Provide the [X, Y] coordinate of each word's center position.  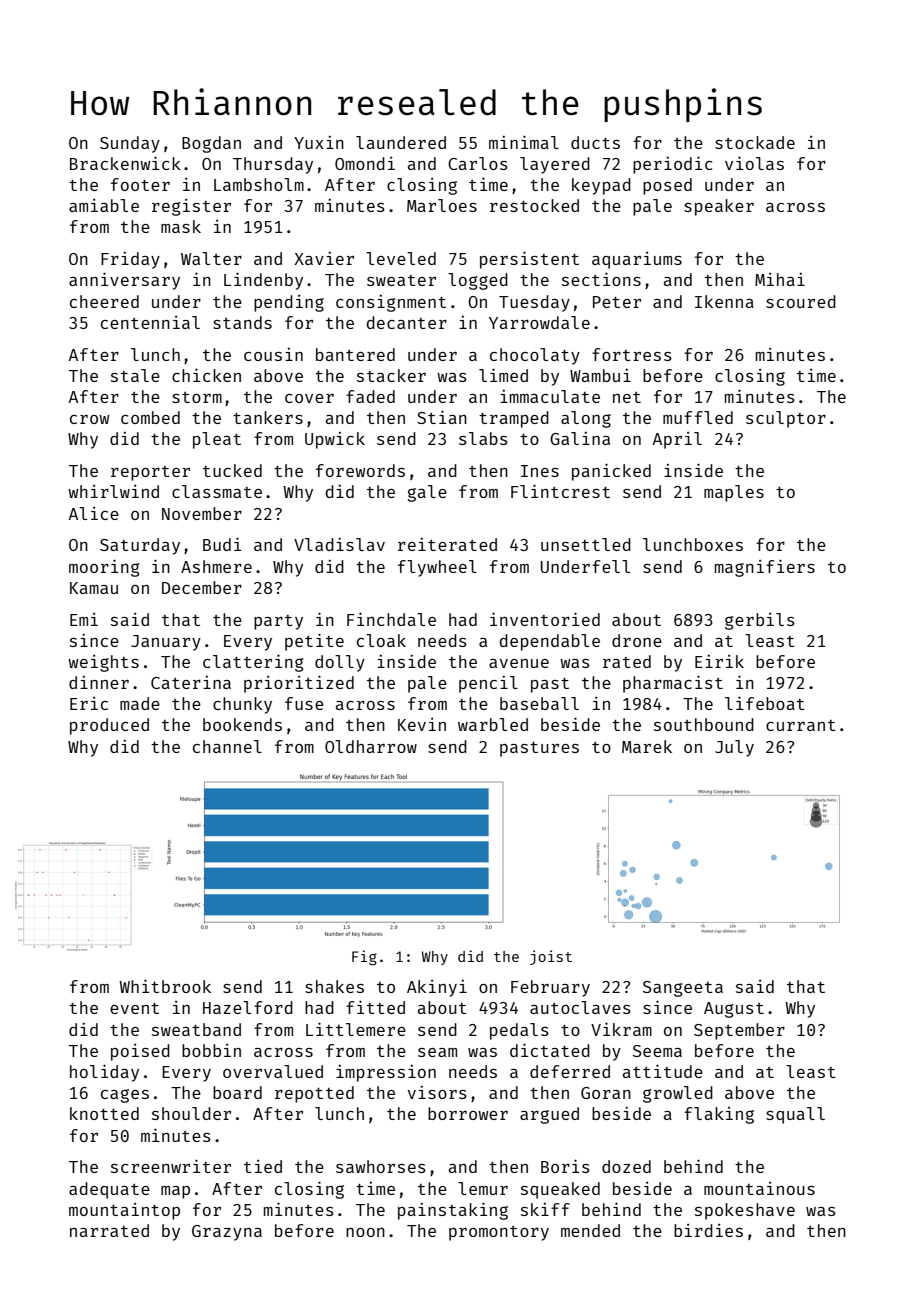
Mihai [780, 279]
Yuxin [319, 142]
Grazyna [227, 1233]
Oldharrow [371, 746]
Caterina [191, 682]
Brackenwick [125, 163]
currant [801, 725]
